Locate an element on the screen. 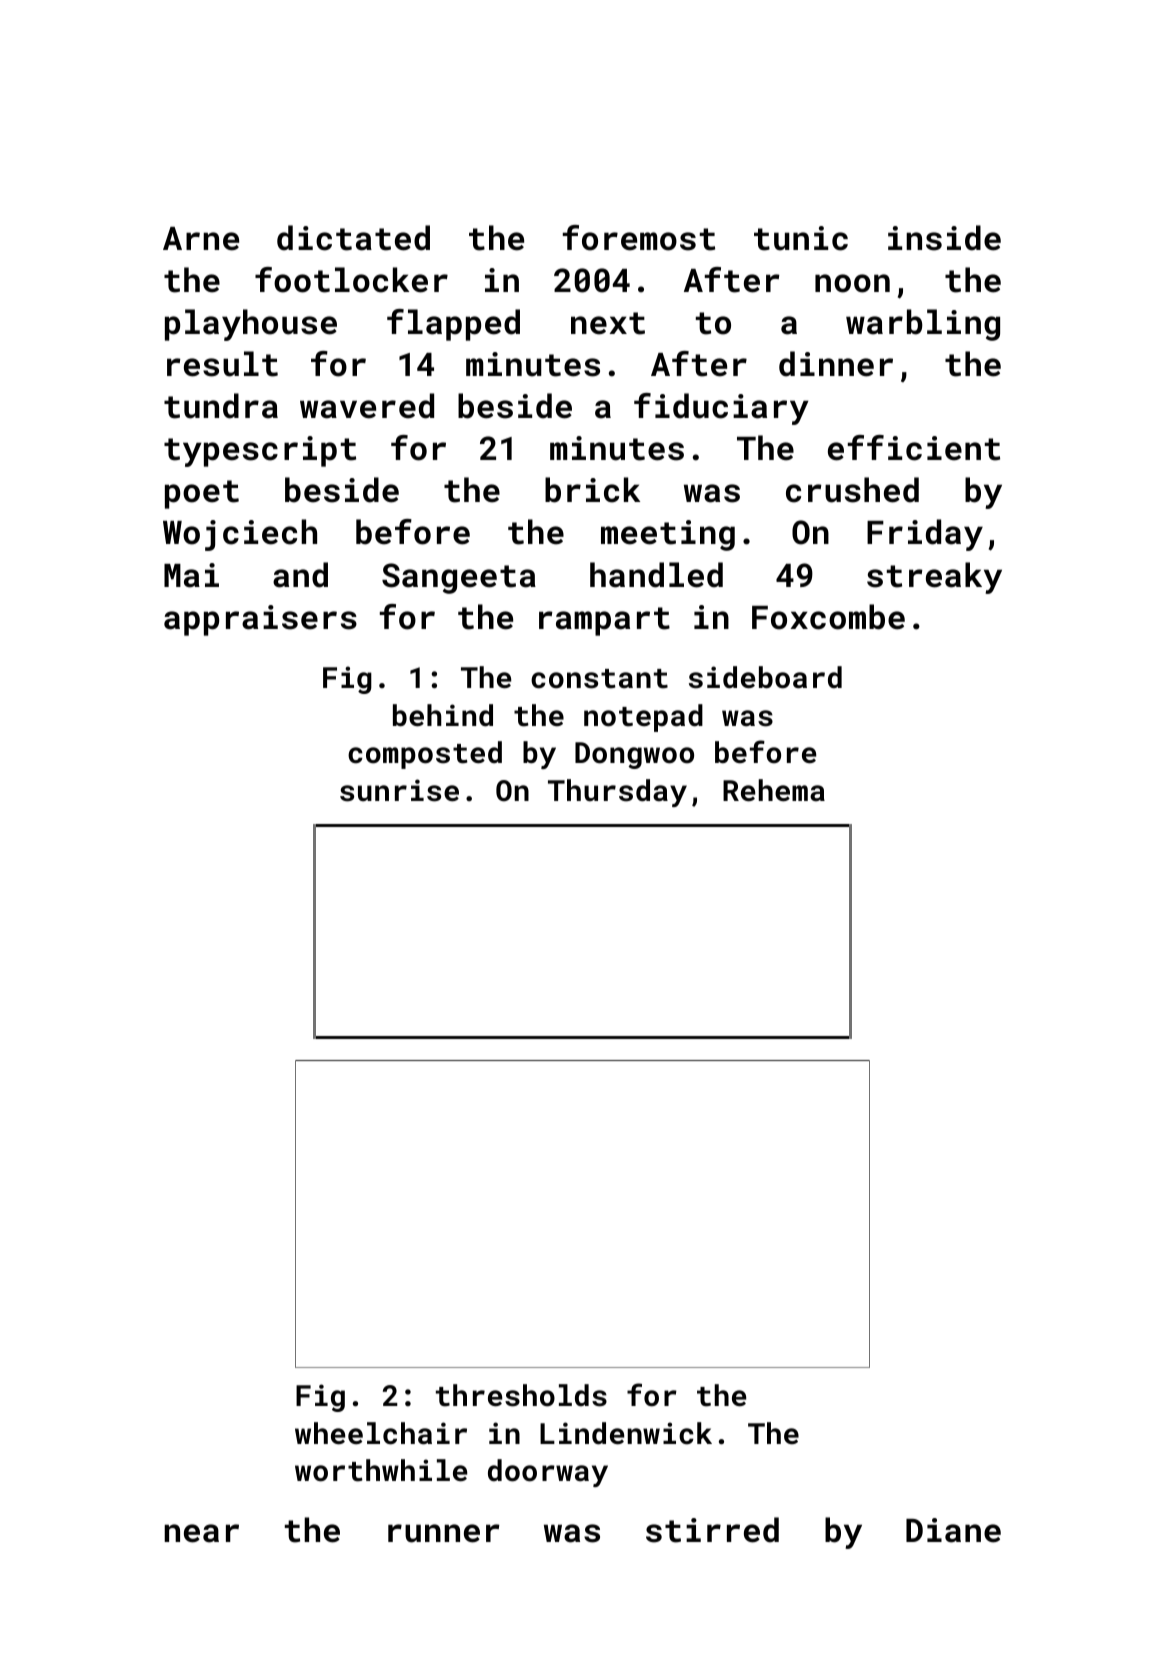 The width and height of the screenshot is (1165, 1654). result is located at coordinates (222, 364).
